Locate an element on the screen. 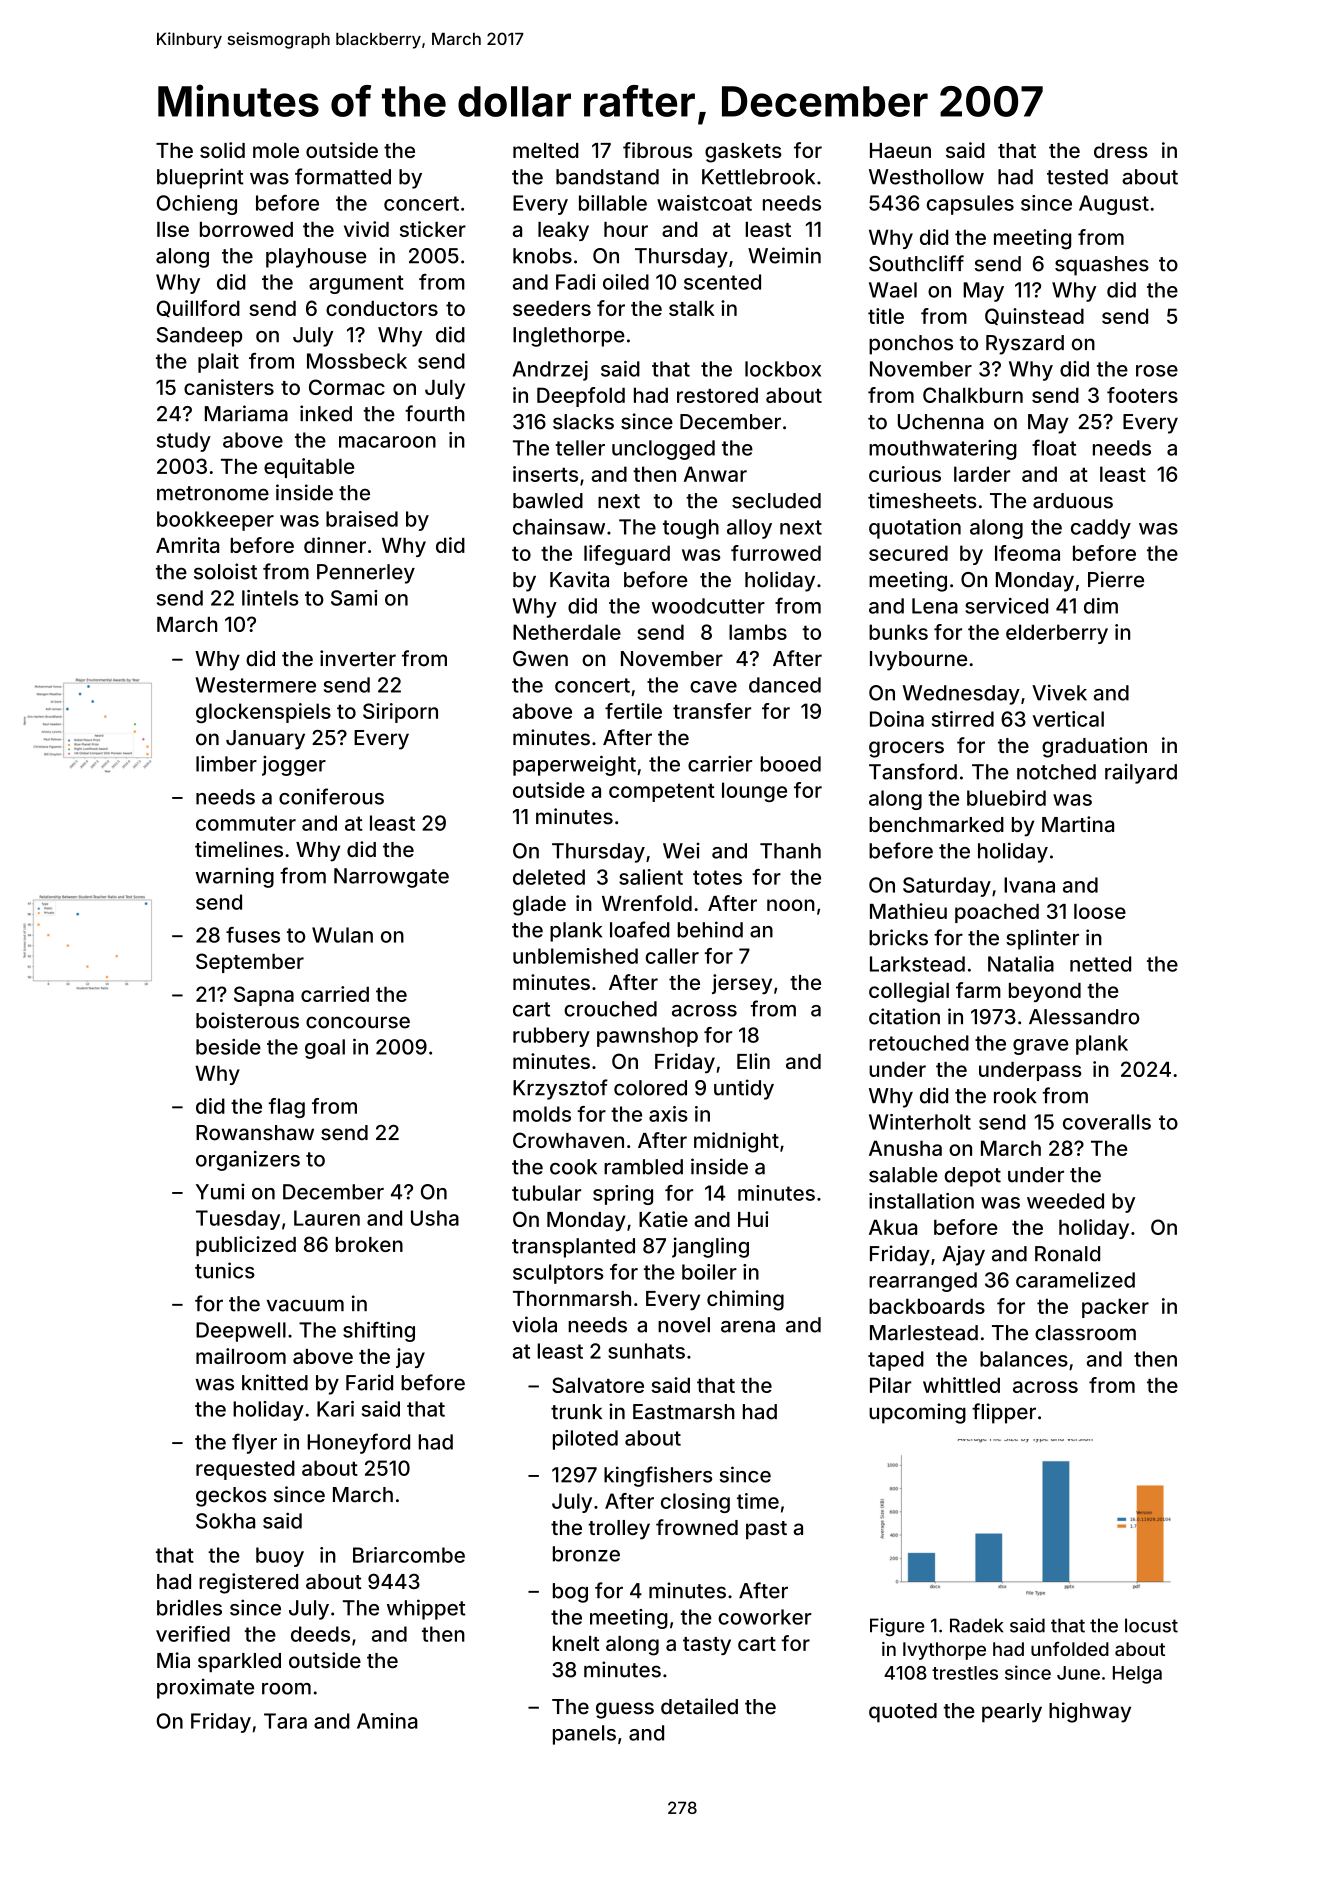 This screenshot has height=1887, width=1334. Tara is located at coordinates (285, 1721).
